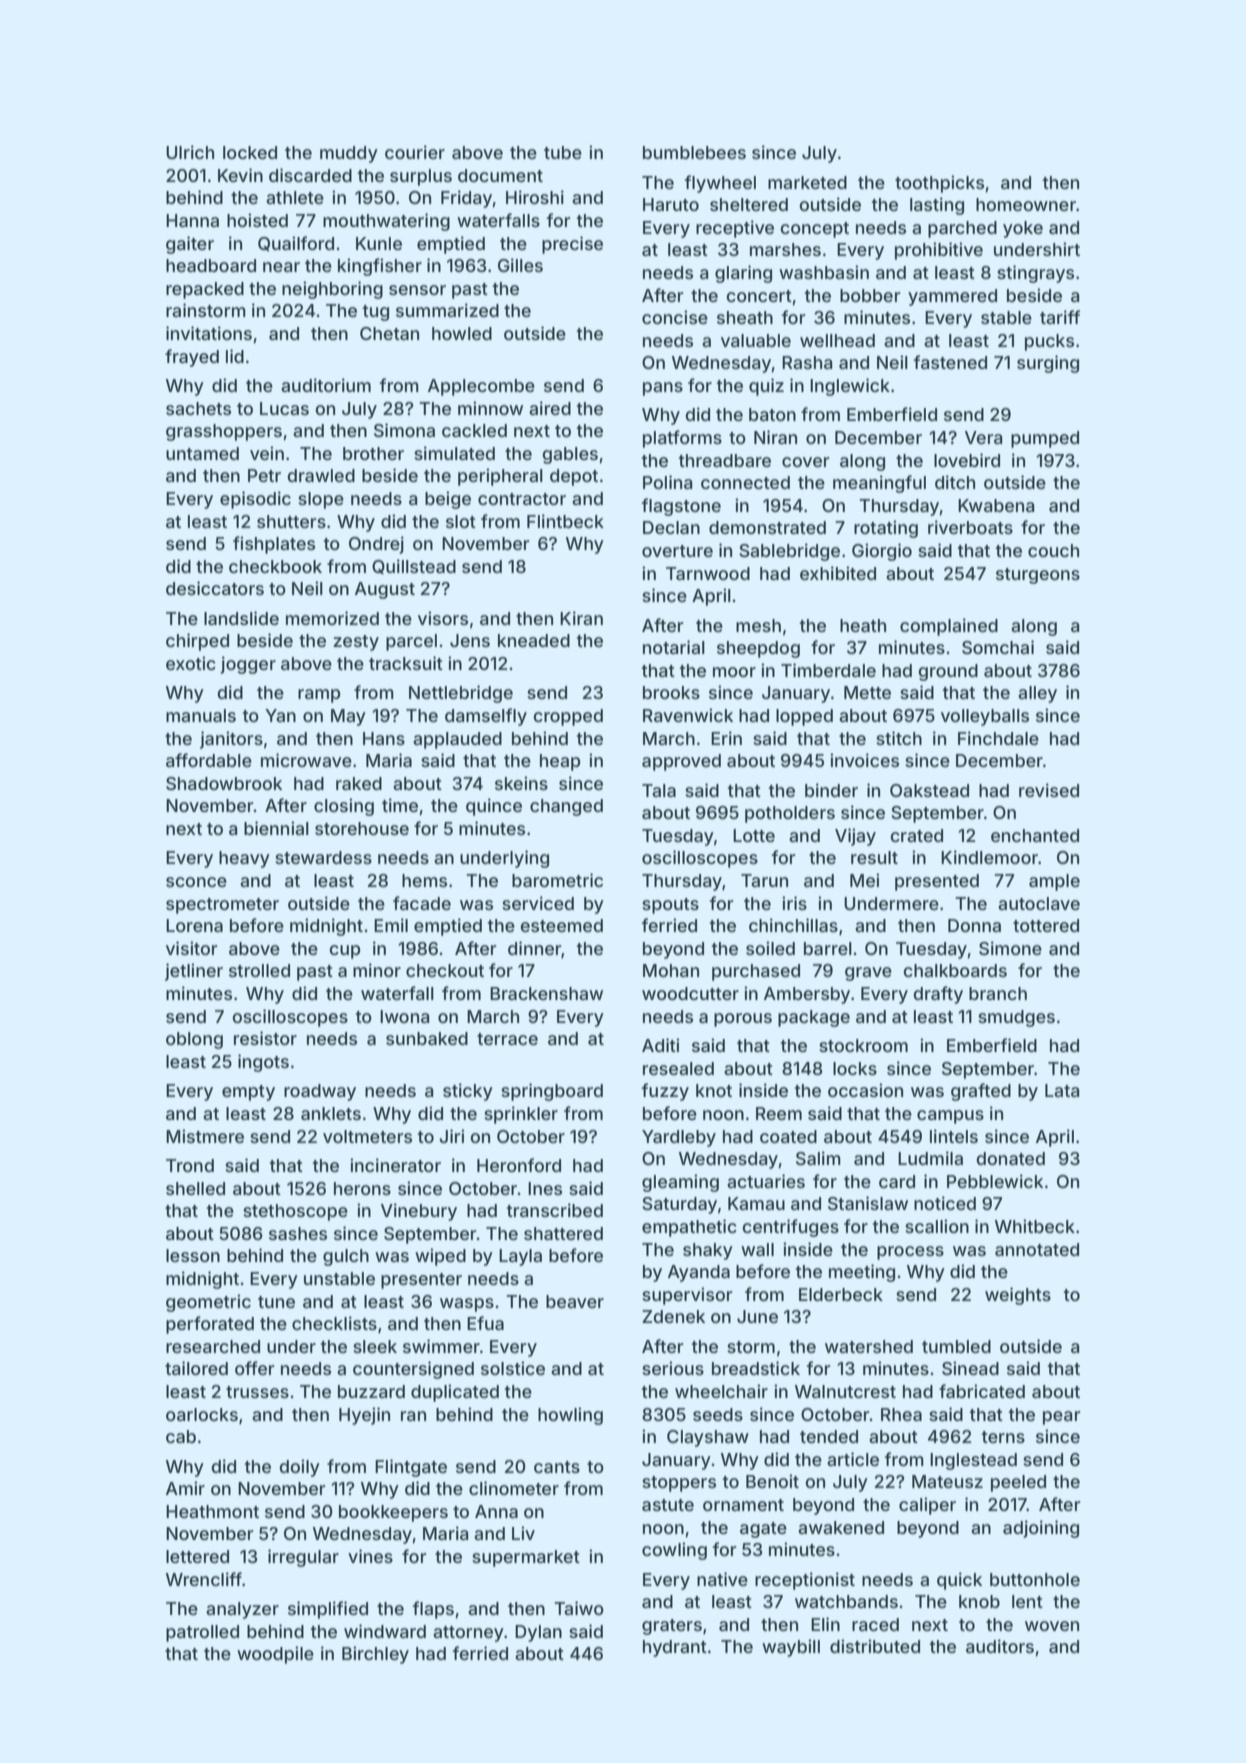  I want to click on simplified, so click(328, 1610).
